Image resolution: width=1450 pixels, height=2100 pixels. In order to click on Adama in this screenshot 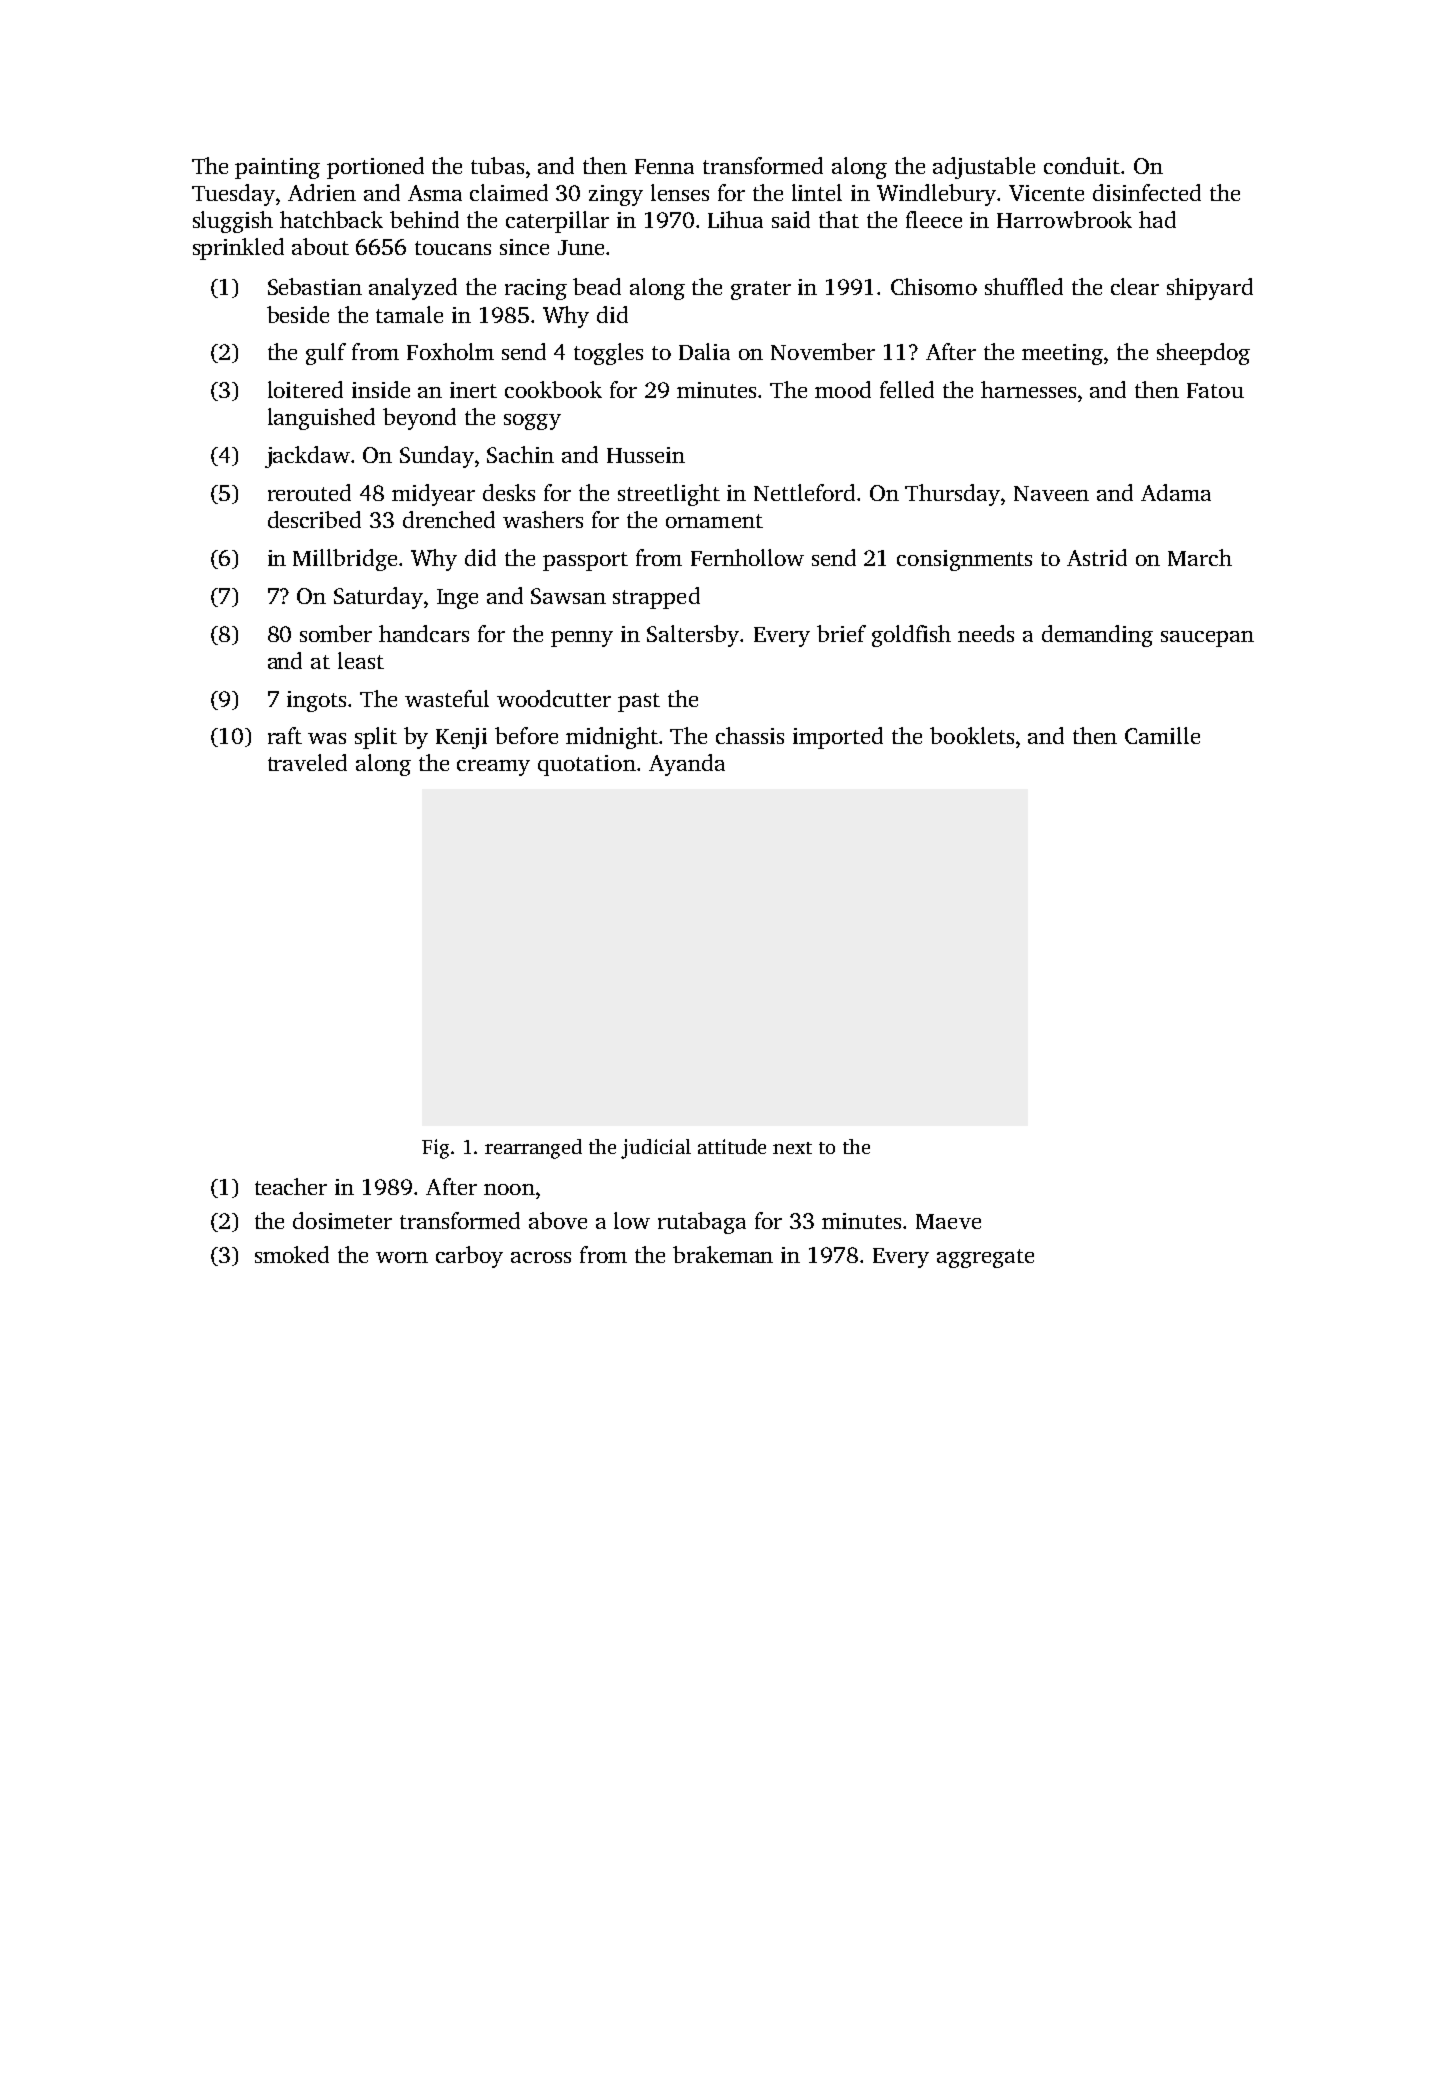, I will do `click(1176, 492)`.
